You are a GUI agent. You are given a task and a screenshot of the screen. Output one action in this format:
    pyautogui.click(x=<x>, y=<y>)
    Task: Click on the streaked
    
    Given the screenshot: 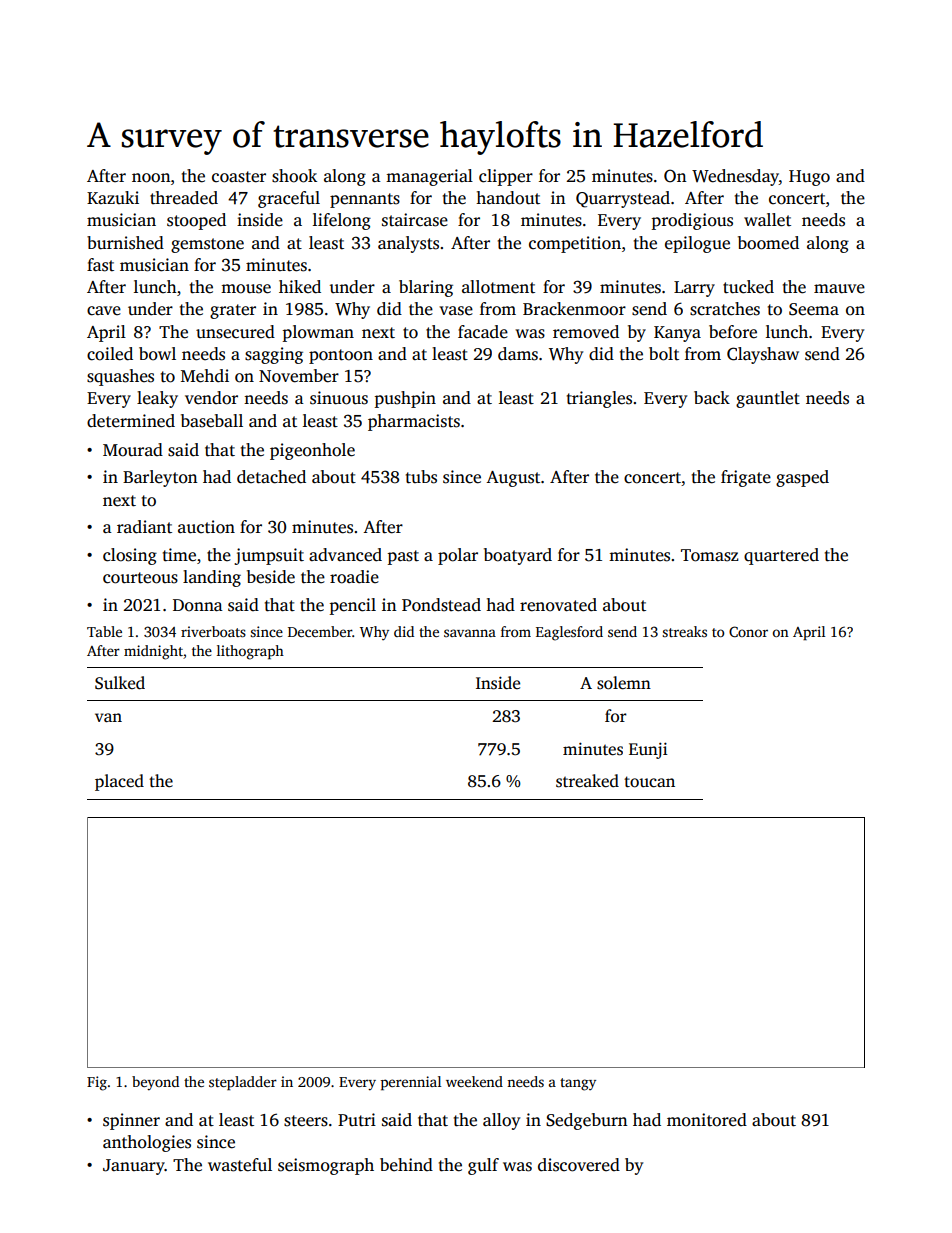 What is the action you would take?
    pyautogui.click(x=587, y=781)
